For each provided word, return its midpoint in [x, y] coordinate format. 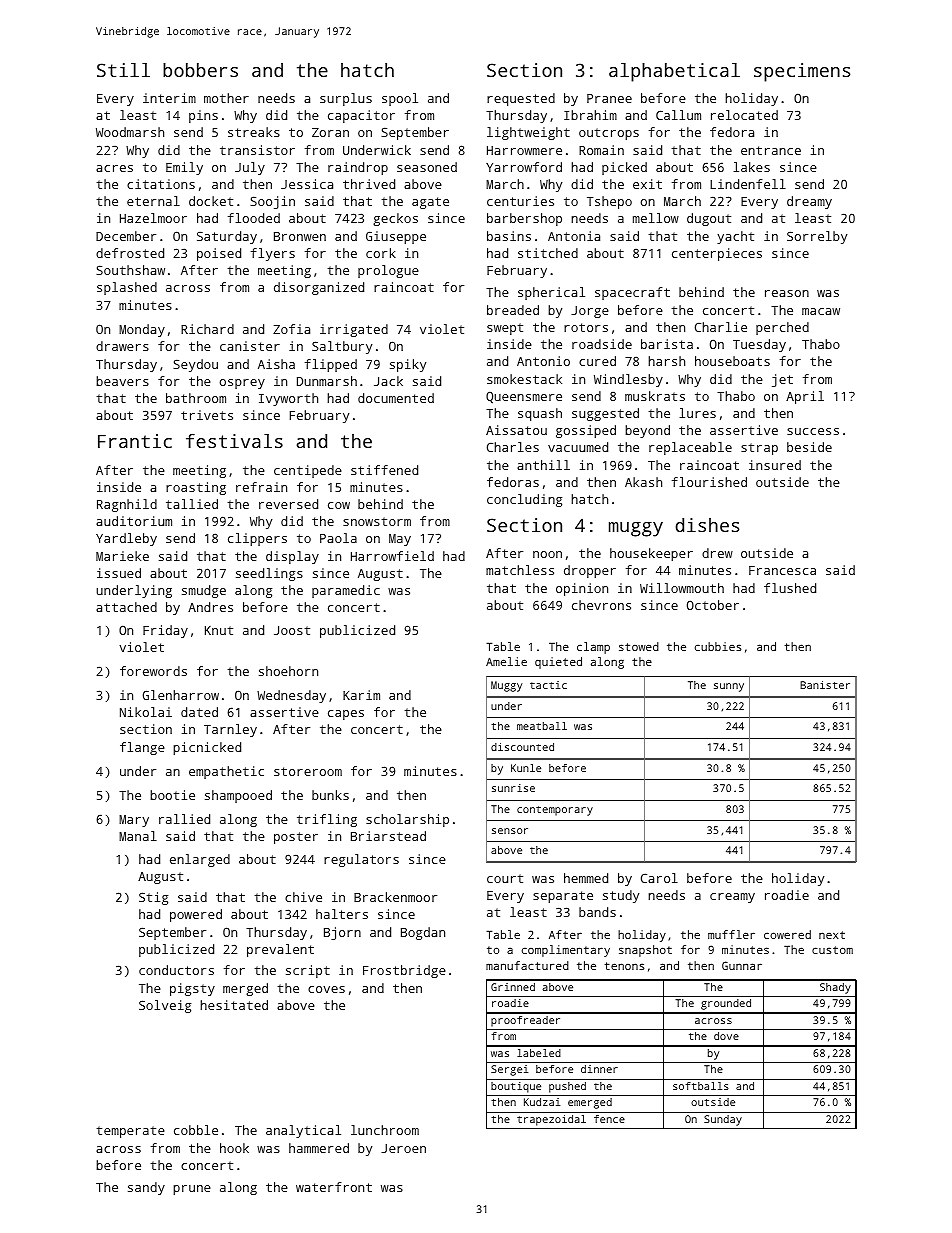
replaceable [690, 448]
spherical [551, 293]
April [805, 397]
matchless [520, 570]
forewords [153, 671]
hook [234, 1148]
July [250, 168]
